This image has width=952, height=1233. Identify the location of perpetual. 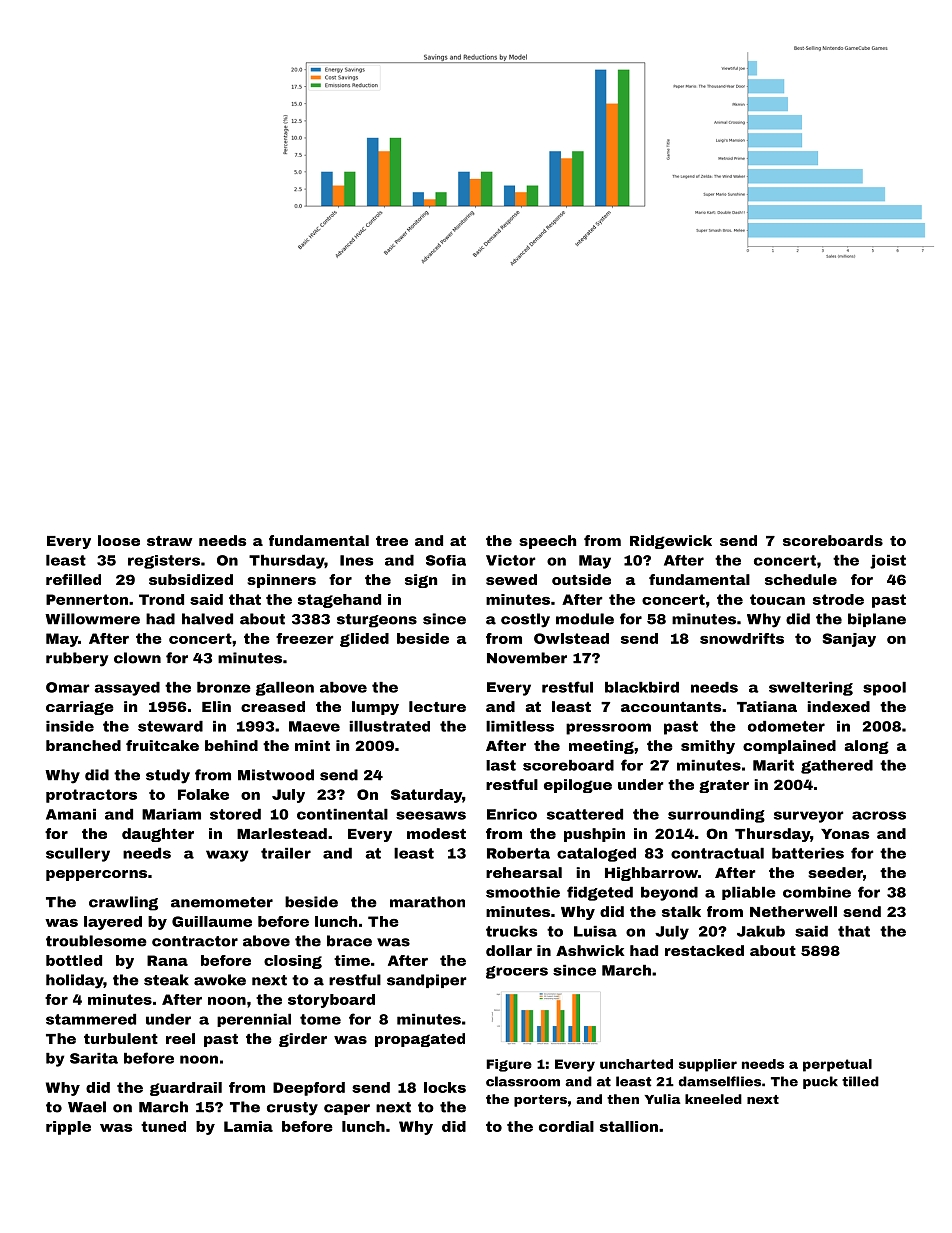
(837, 1065).
